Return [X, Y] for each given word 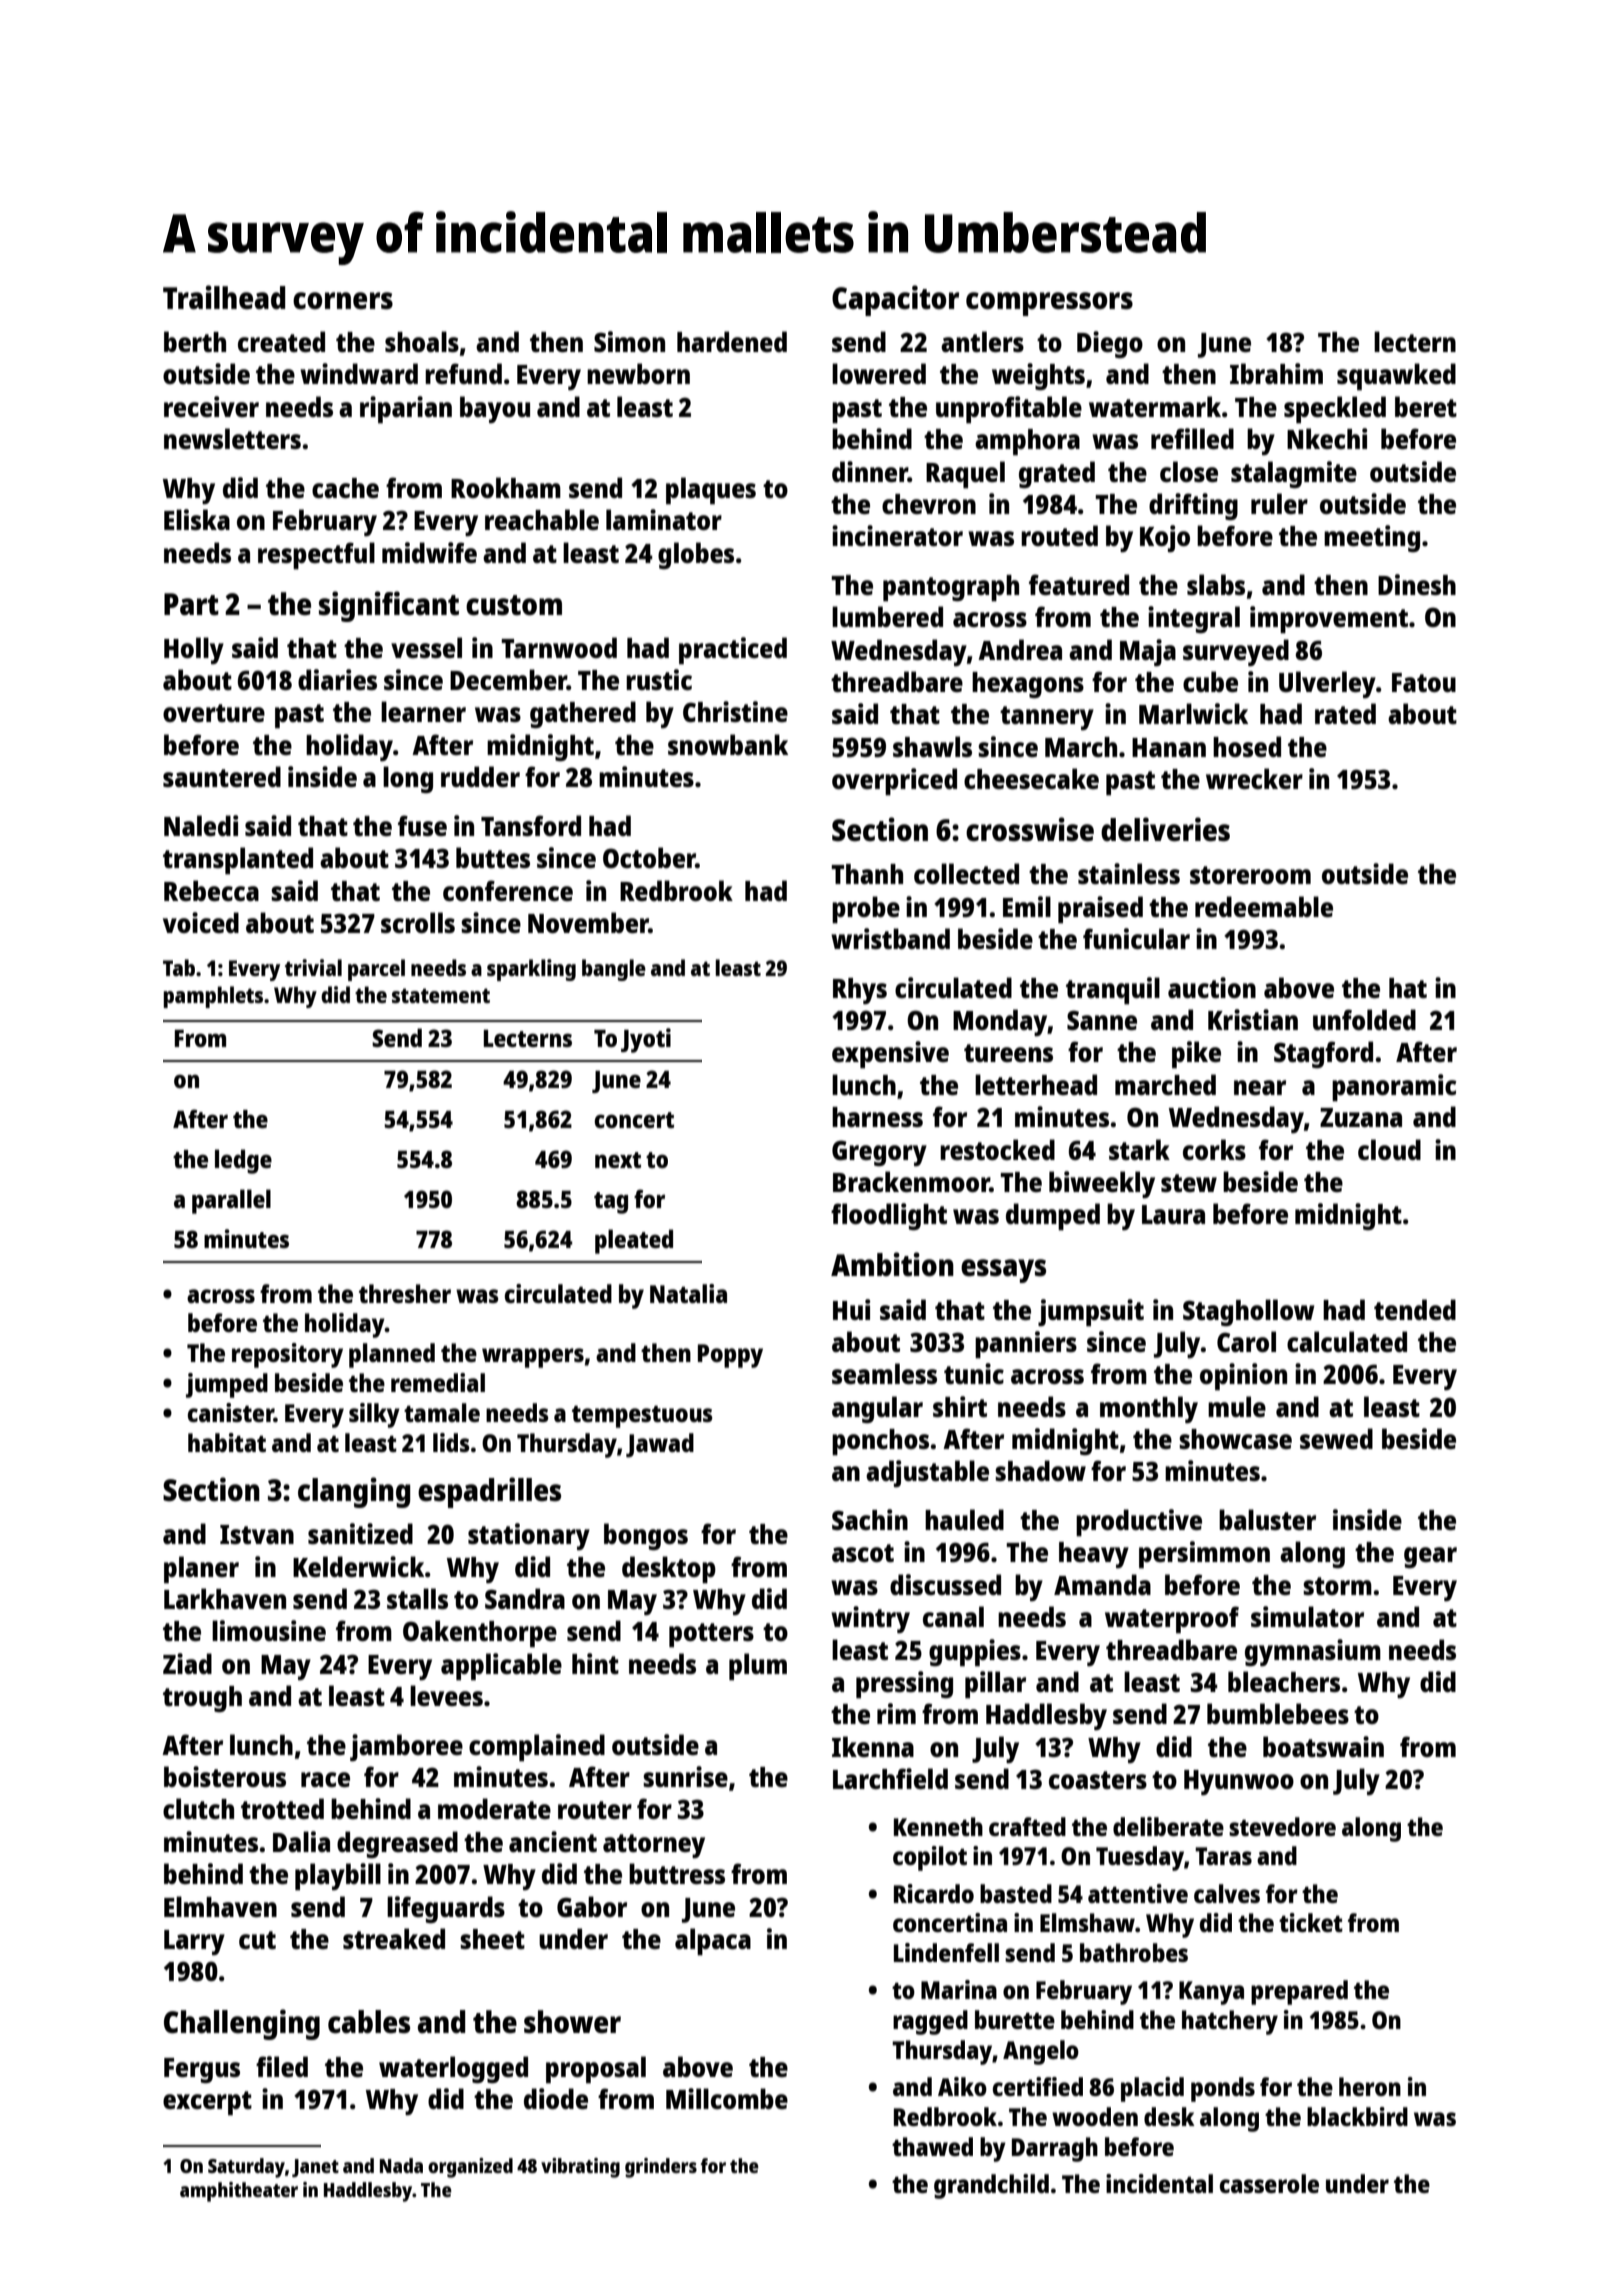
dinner [870, 471]
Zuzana [1361, 1117]
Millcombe [727, 2098]
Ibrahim [1276, 373]
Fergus [202, 2070]
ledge [243, 1161]
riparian [406, 410]
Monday [1000, 1022]
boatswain [1323, 1746]
